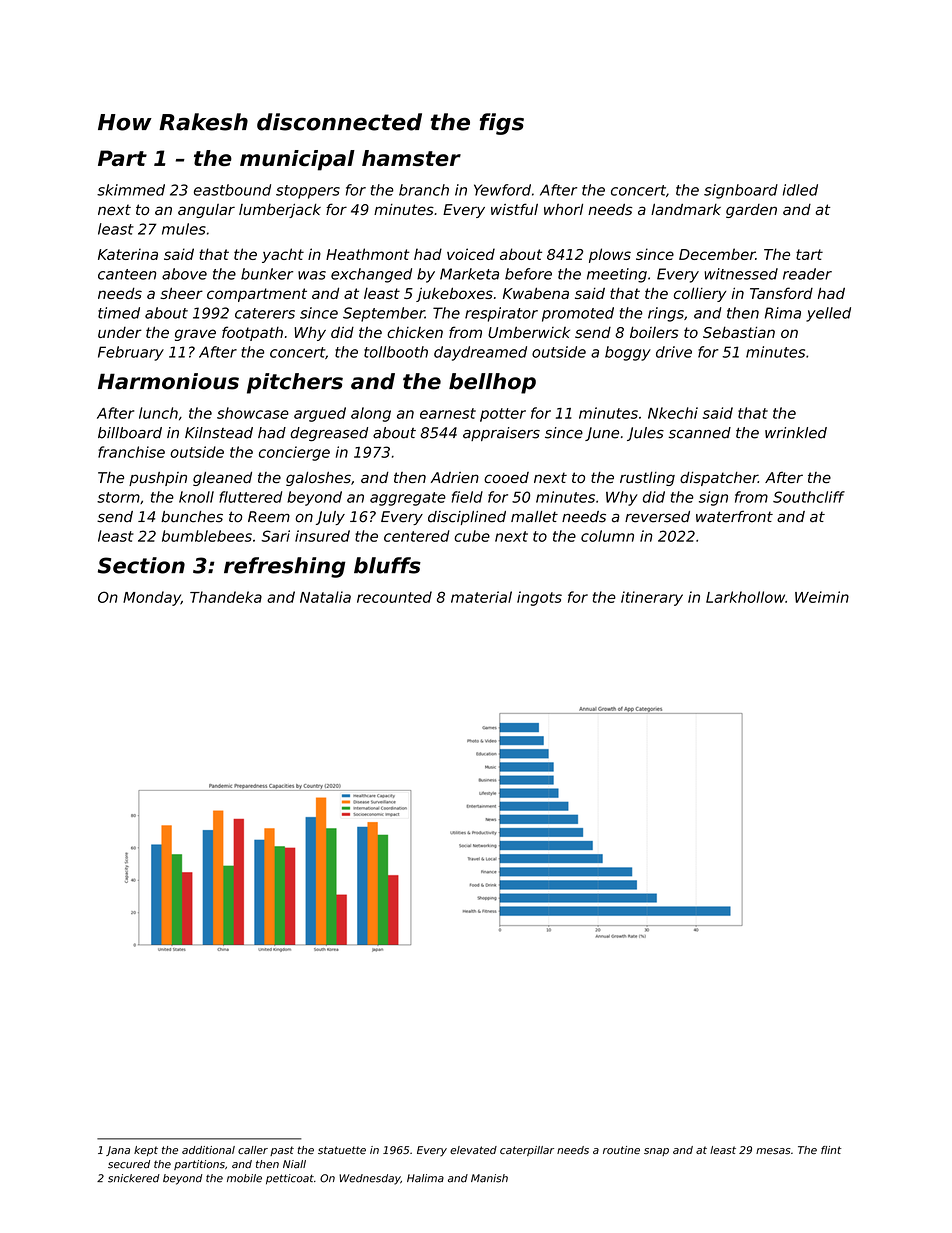  Describe the element at coordinates (751, 211) in the image. I see `garden` at that location.
